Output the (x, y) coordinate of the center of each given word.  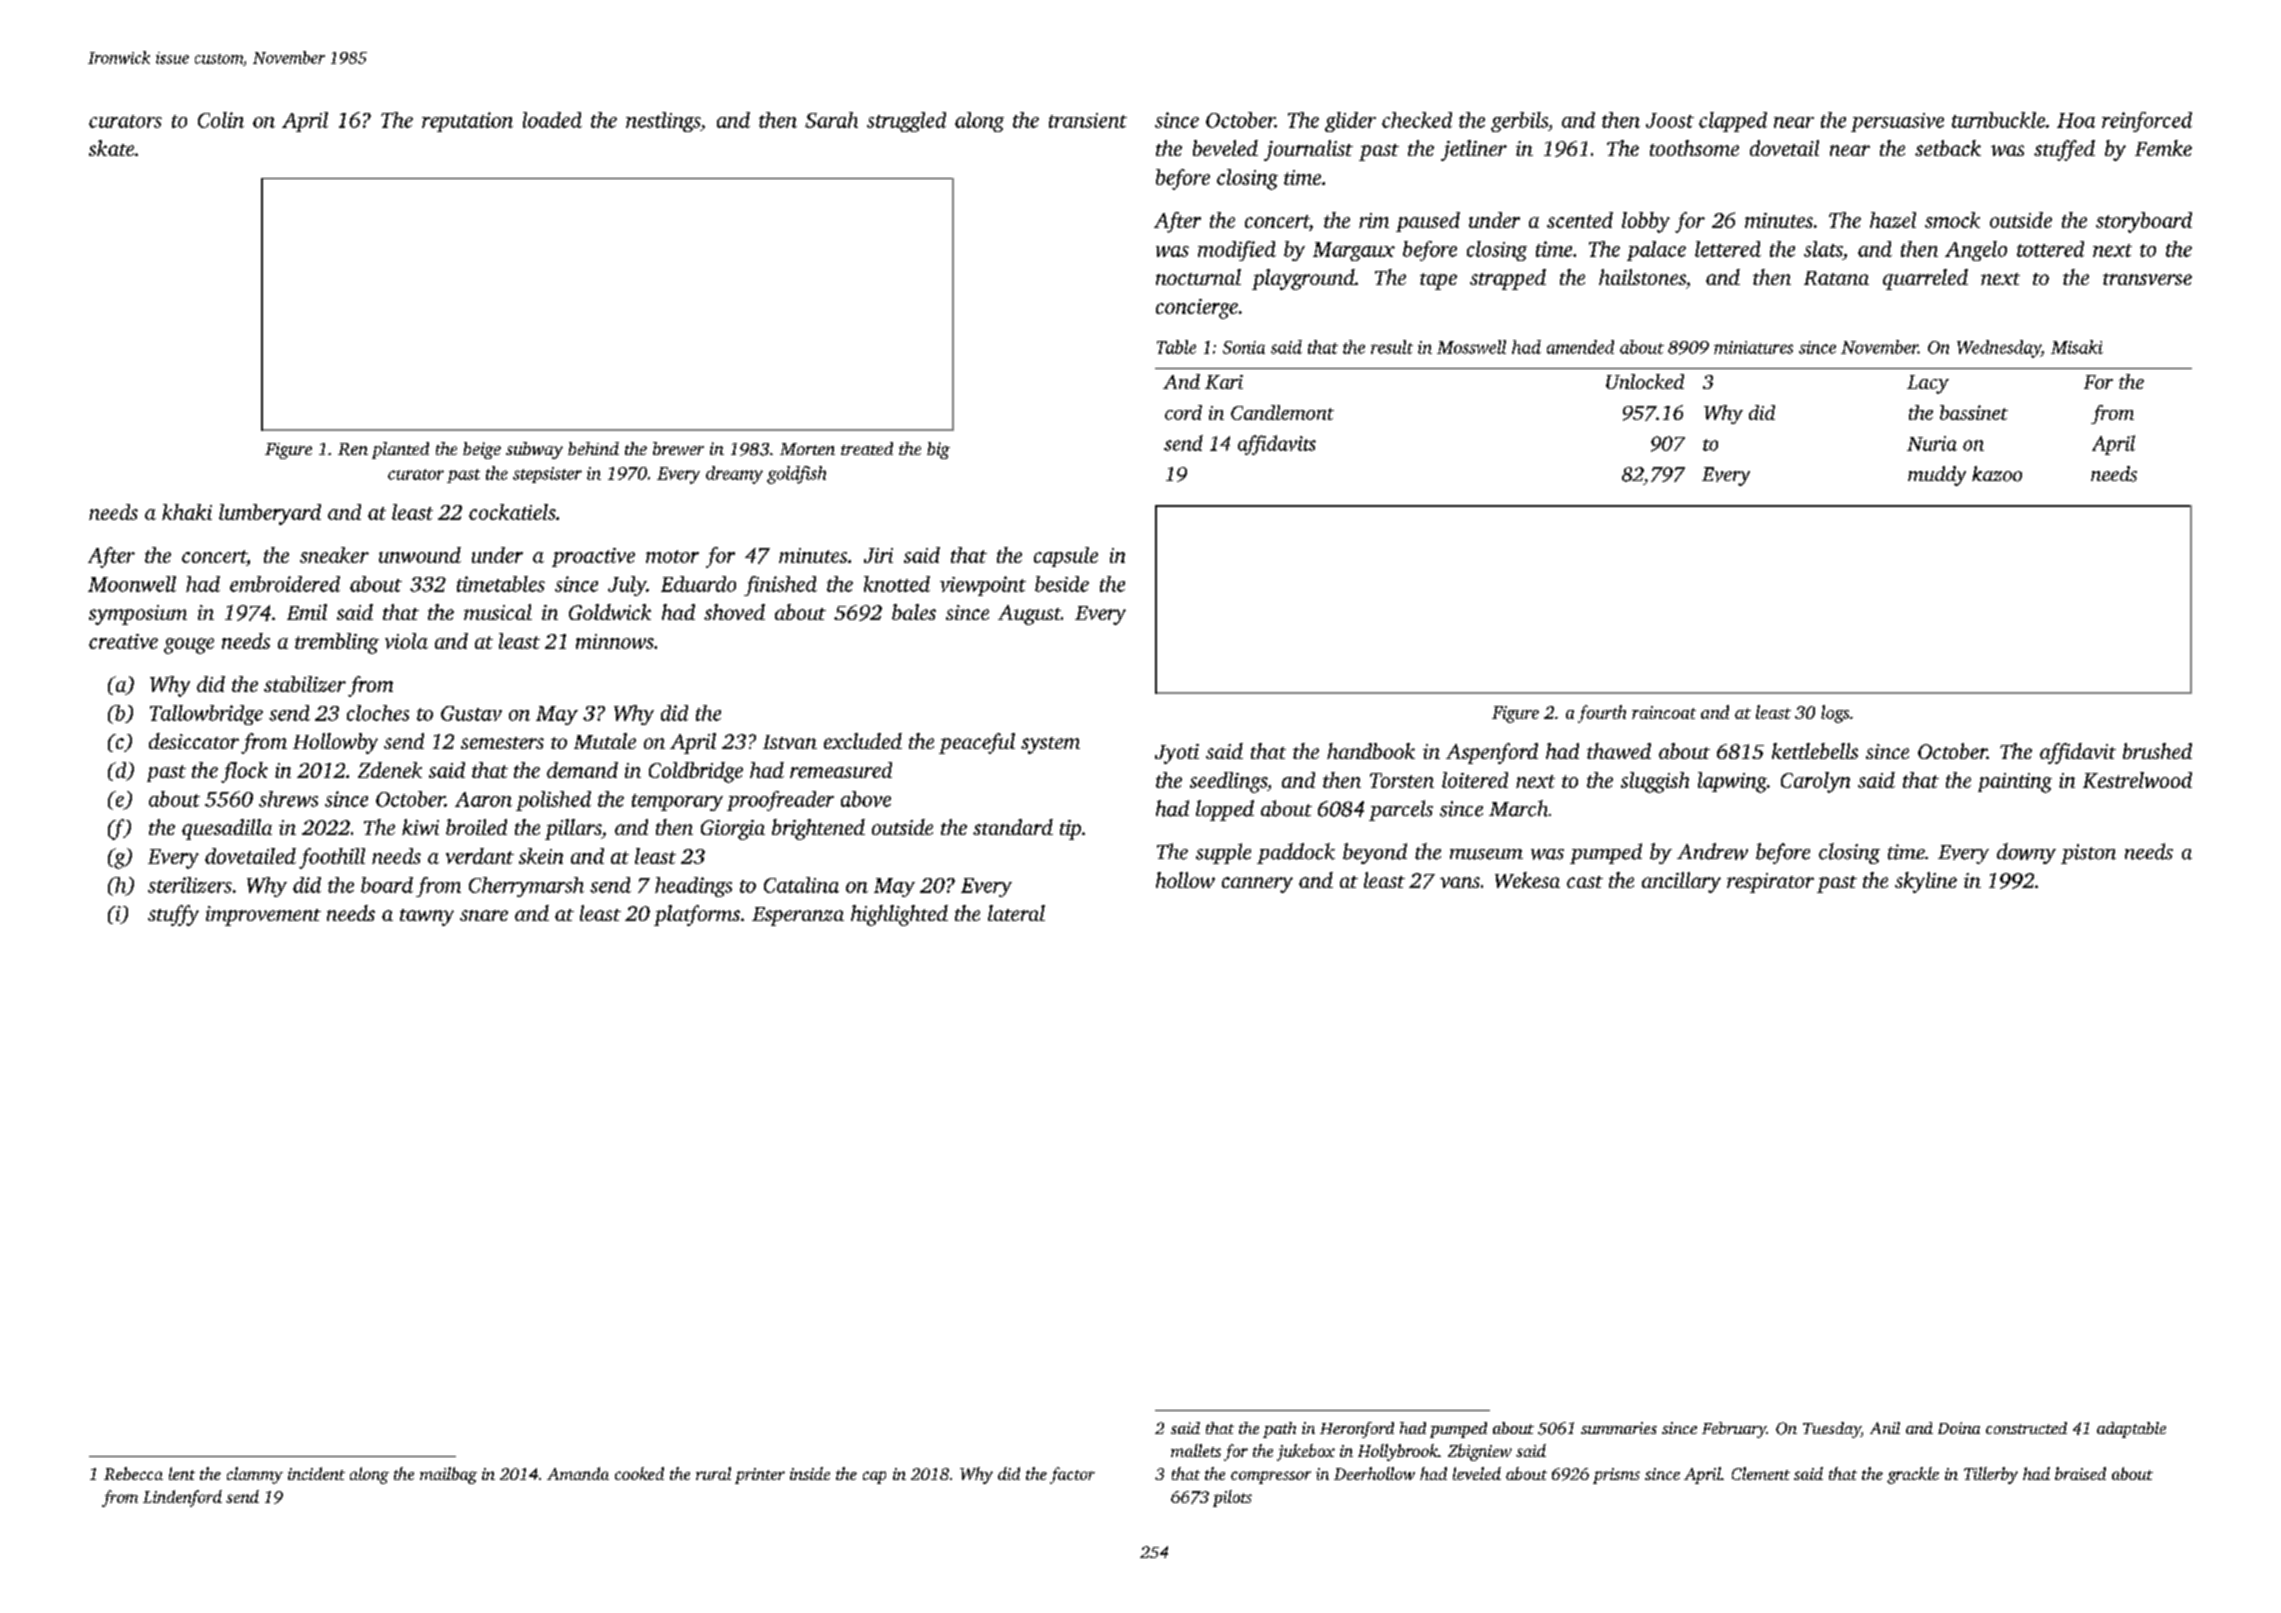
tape (1438, 281)
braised (2080, 1473)
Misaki (2077, 347)
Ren (353, 449)
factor (1072, 1475)
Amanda (578, 1473)
